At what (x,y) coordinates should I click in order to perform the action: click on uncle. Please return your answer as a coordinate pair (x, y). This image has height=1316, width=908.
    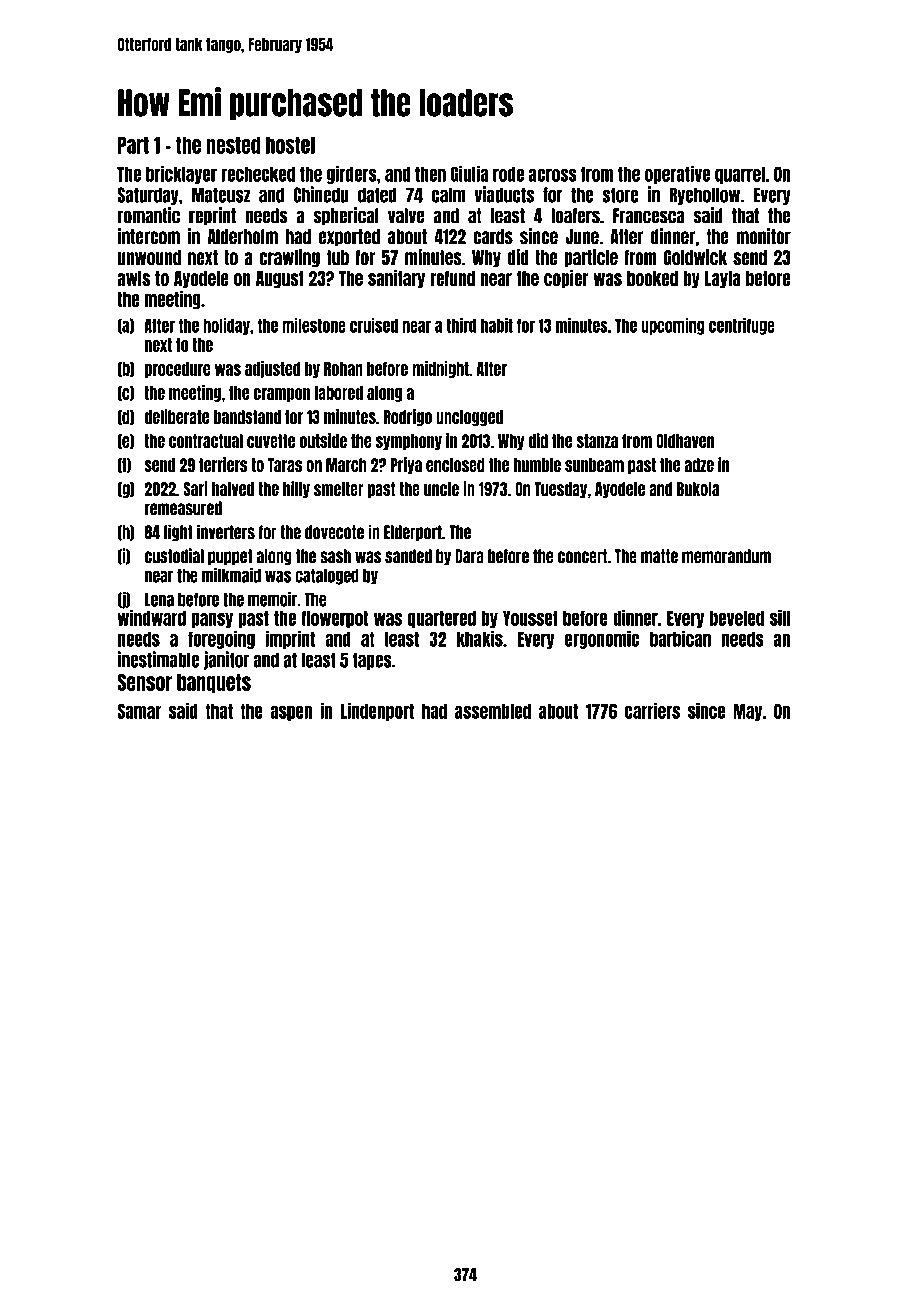
    Looking at the image, I should click on (441, 489).
